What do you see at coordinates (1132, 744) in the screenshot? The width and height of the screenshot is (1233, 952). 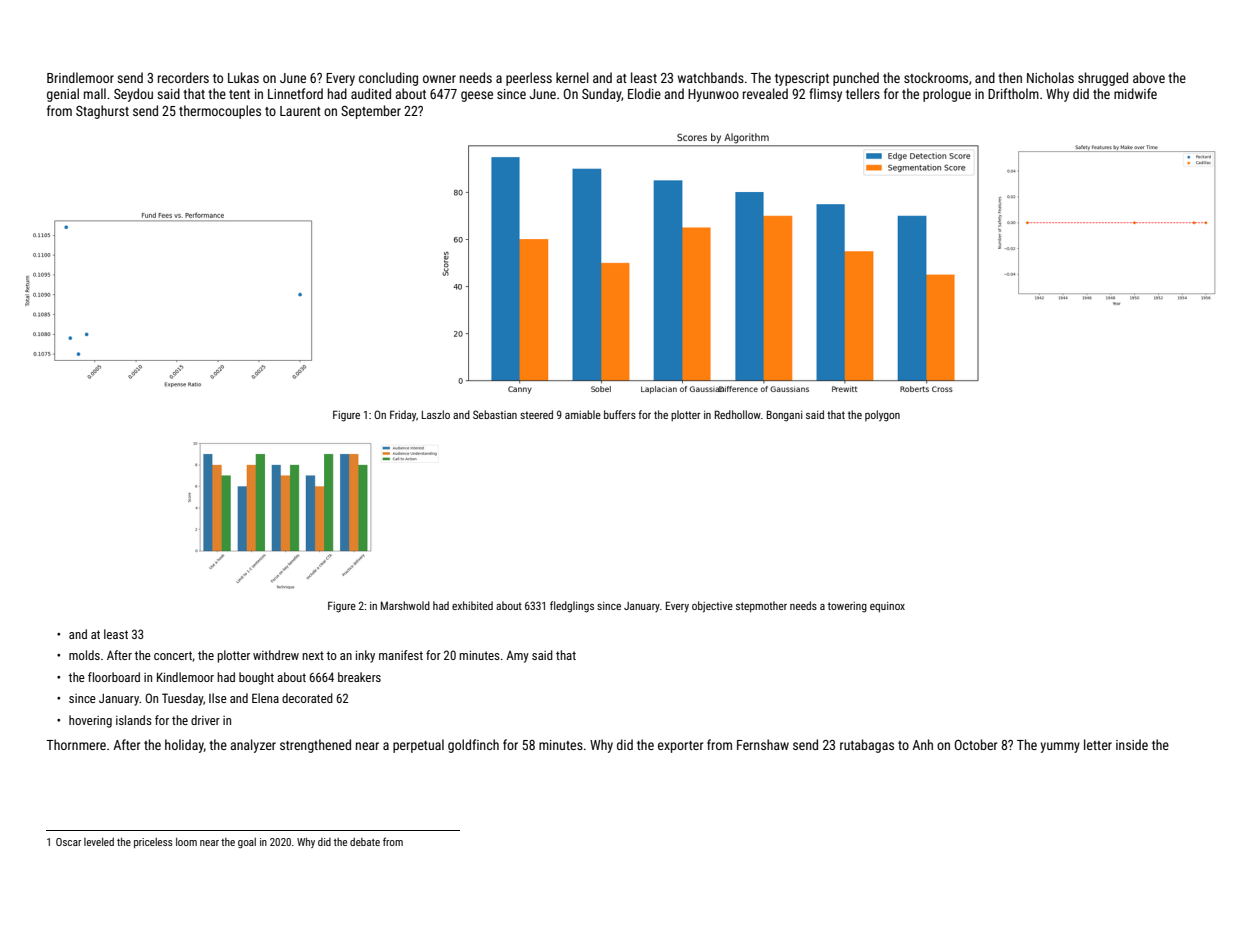 I see `inside` at bounding box center [1132, 744].
